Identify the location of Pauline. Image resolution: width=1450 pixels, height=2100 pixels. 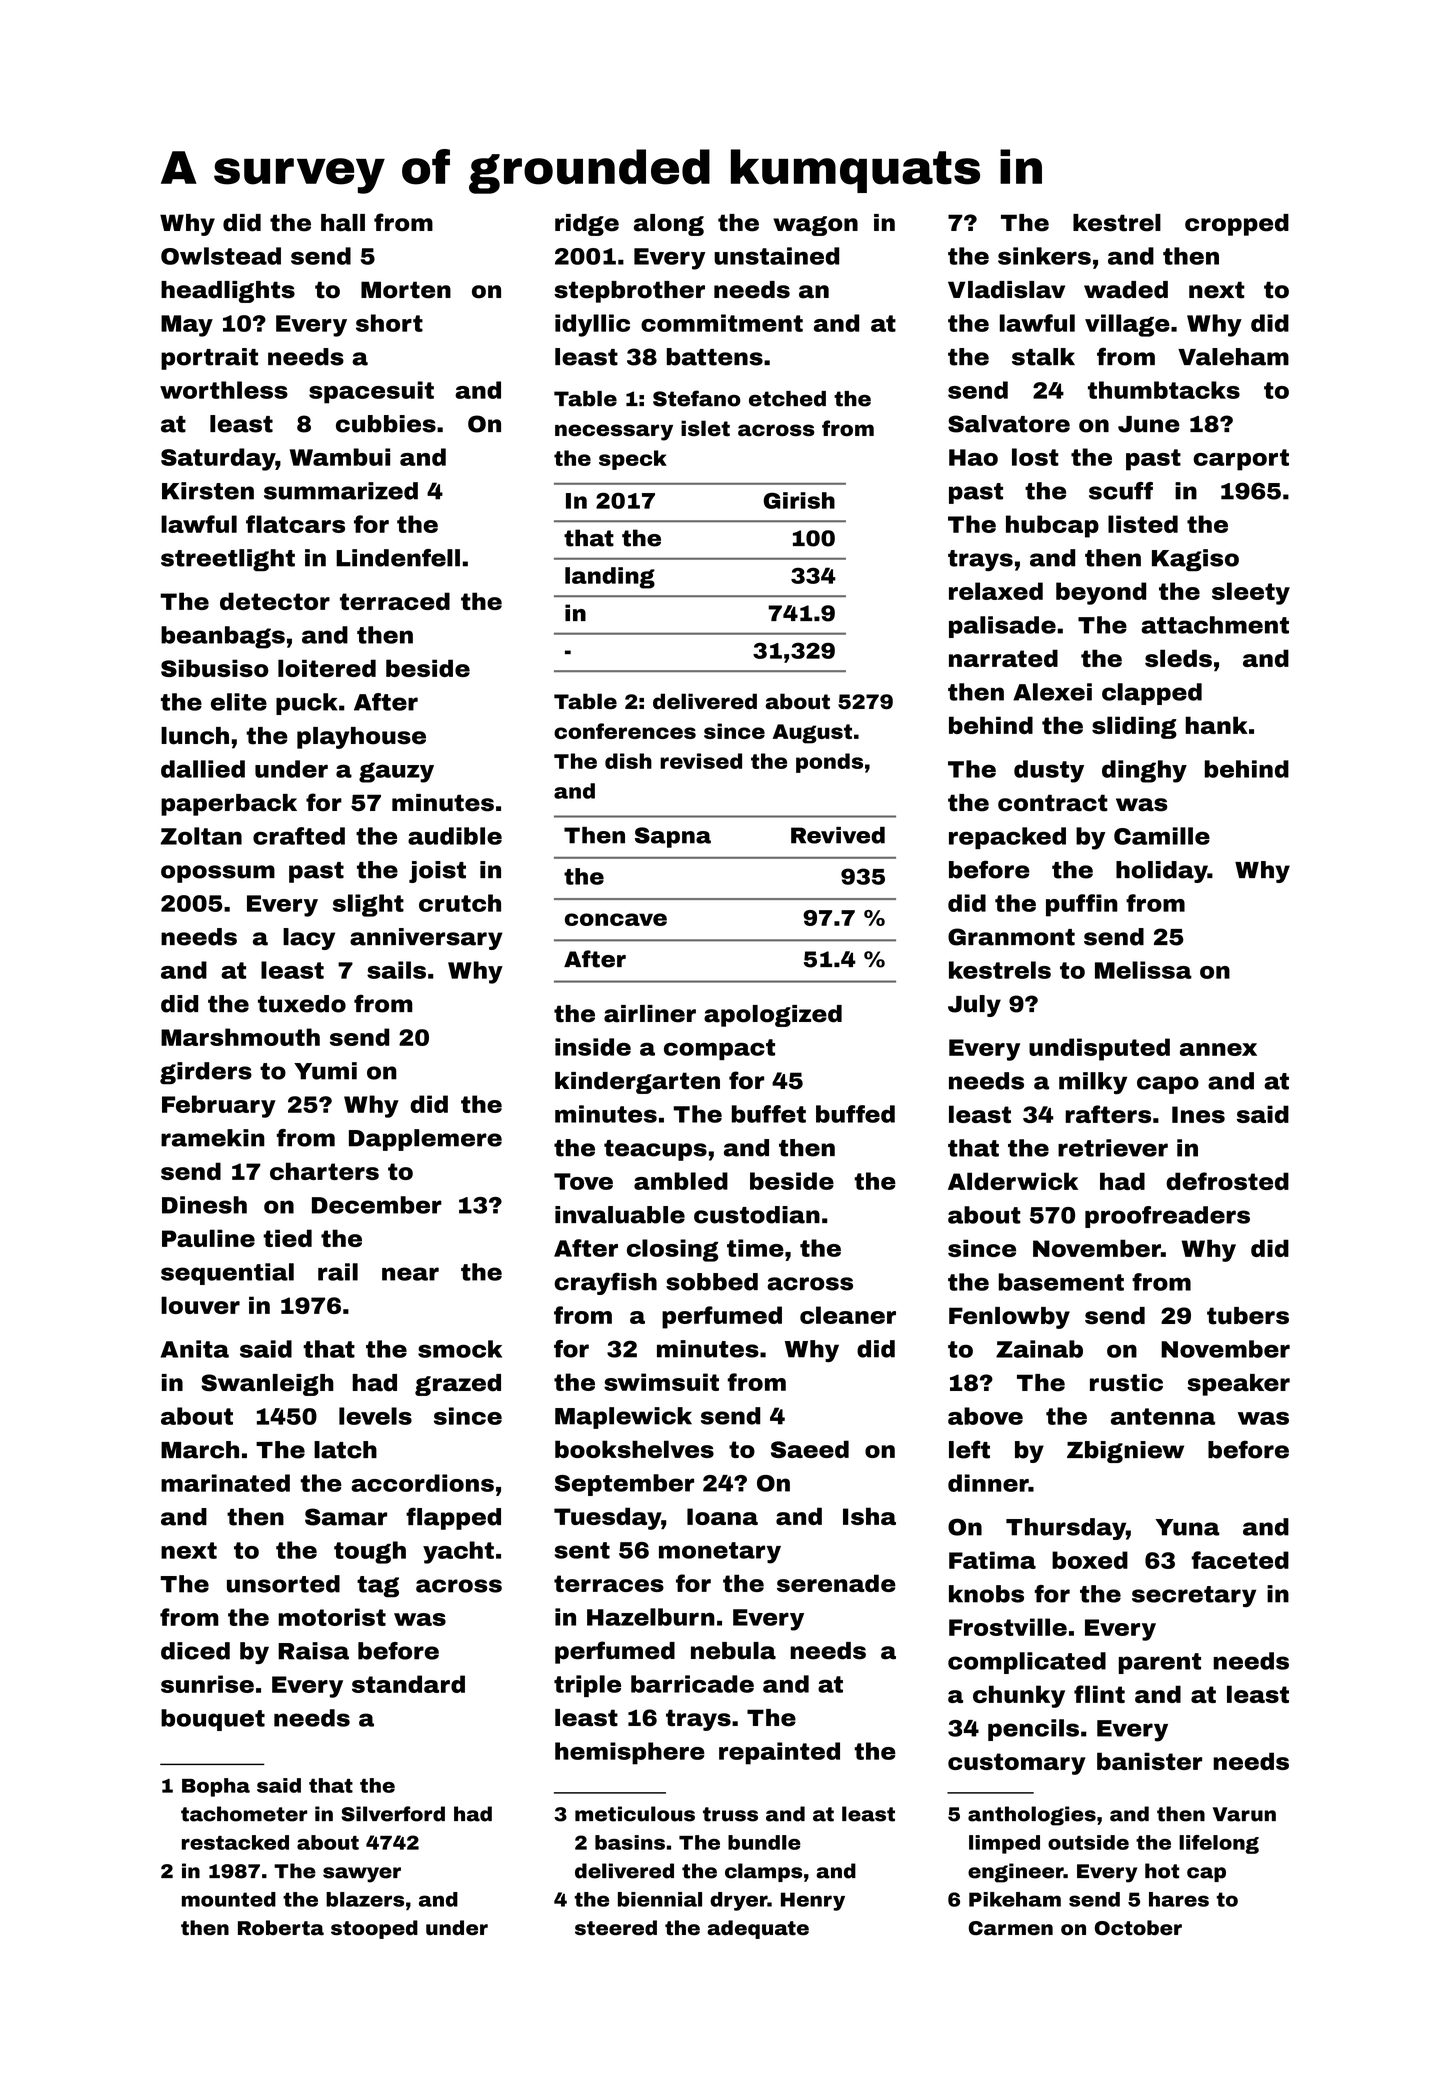
(208, 1238).
